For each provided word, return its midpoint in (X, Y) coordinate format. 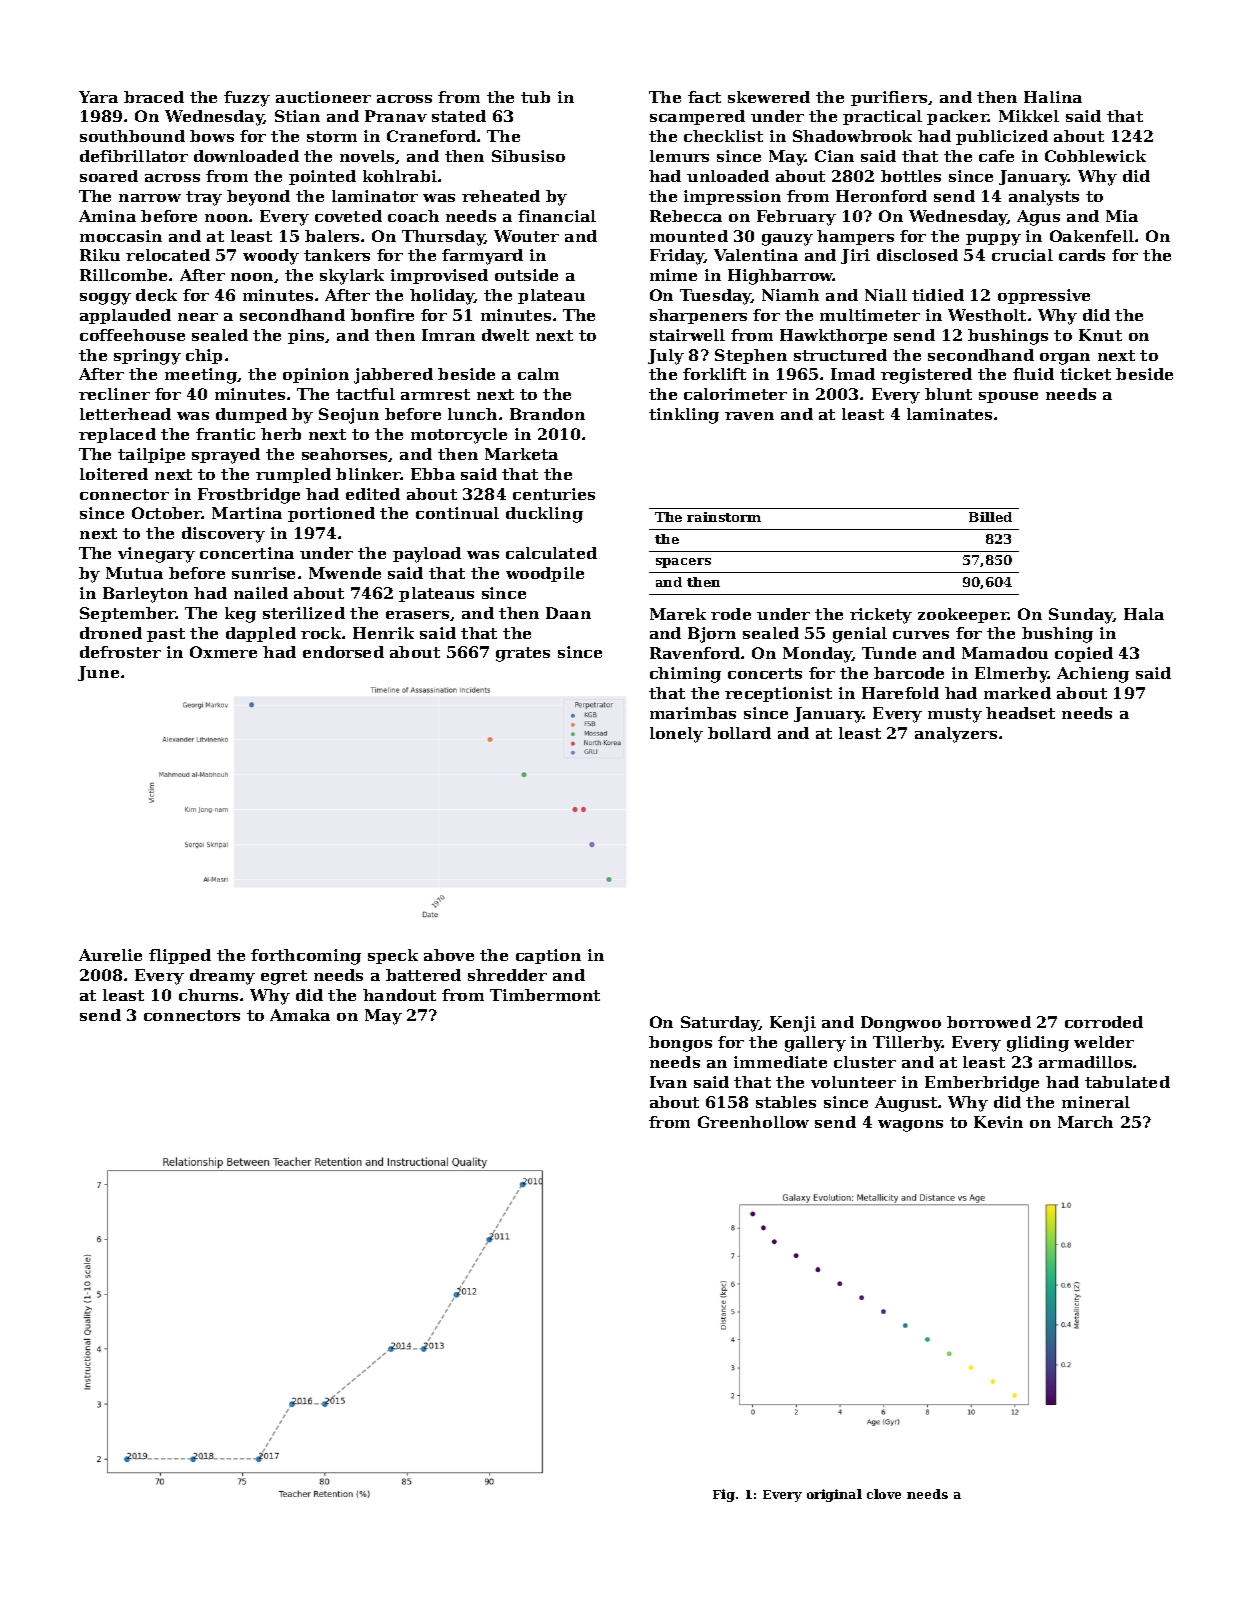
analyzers (956, 735)
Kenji (793, 1024)
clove (884, 1494)
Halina (1053, 97)
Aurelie (110, 955)
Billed (990, 517)
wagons (910, 1126)
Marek (678, 614)
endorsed (343, 652)
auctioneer (323, 97)
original (834, 1495)
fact (704, 97)
